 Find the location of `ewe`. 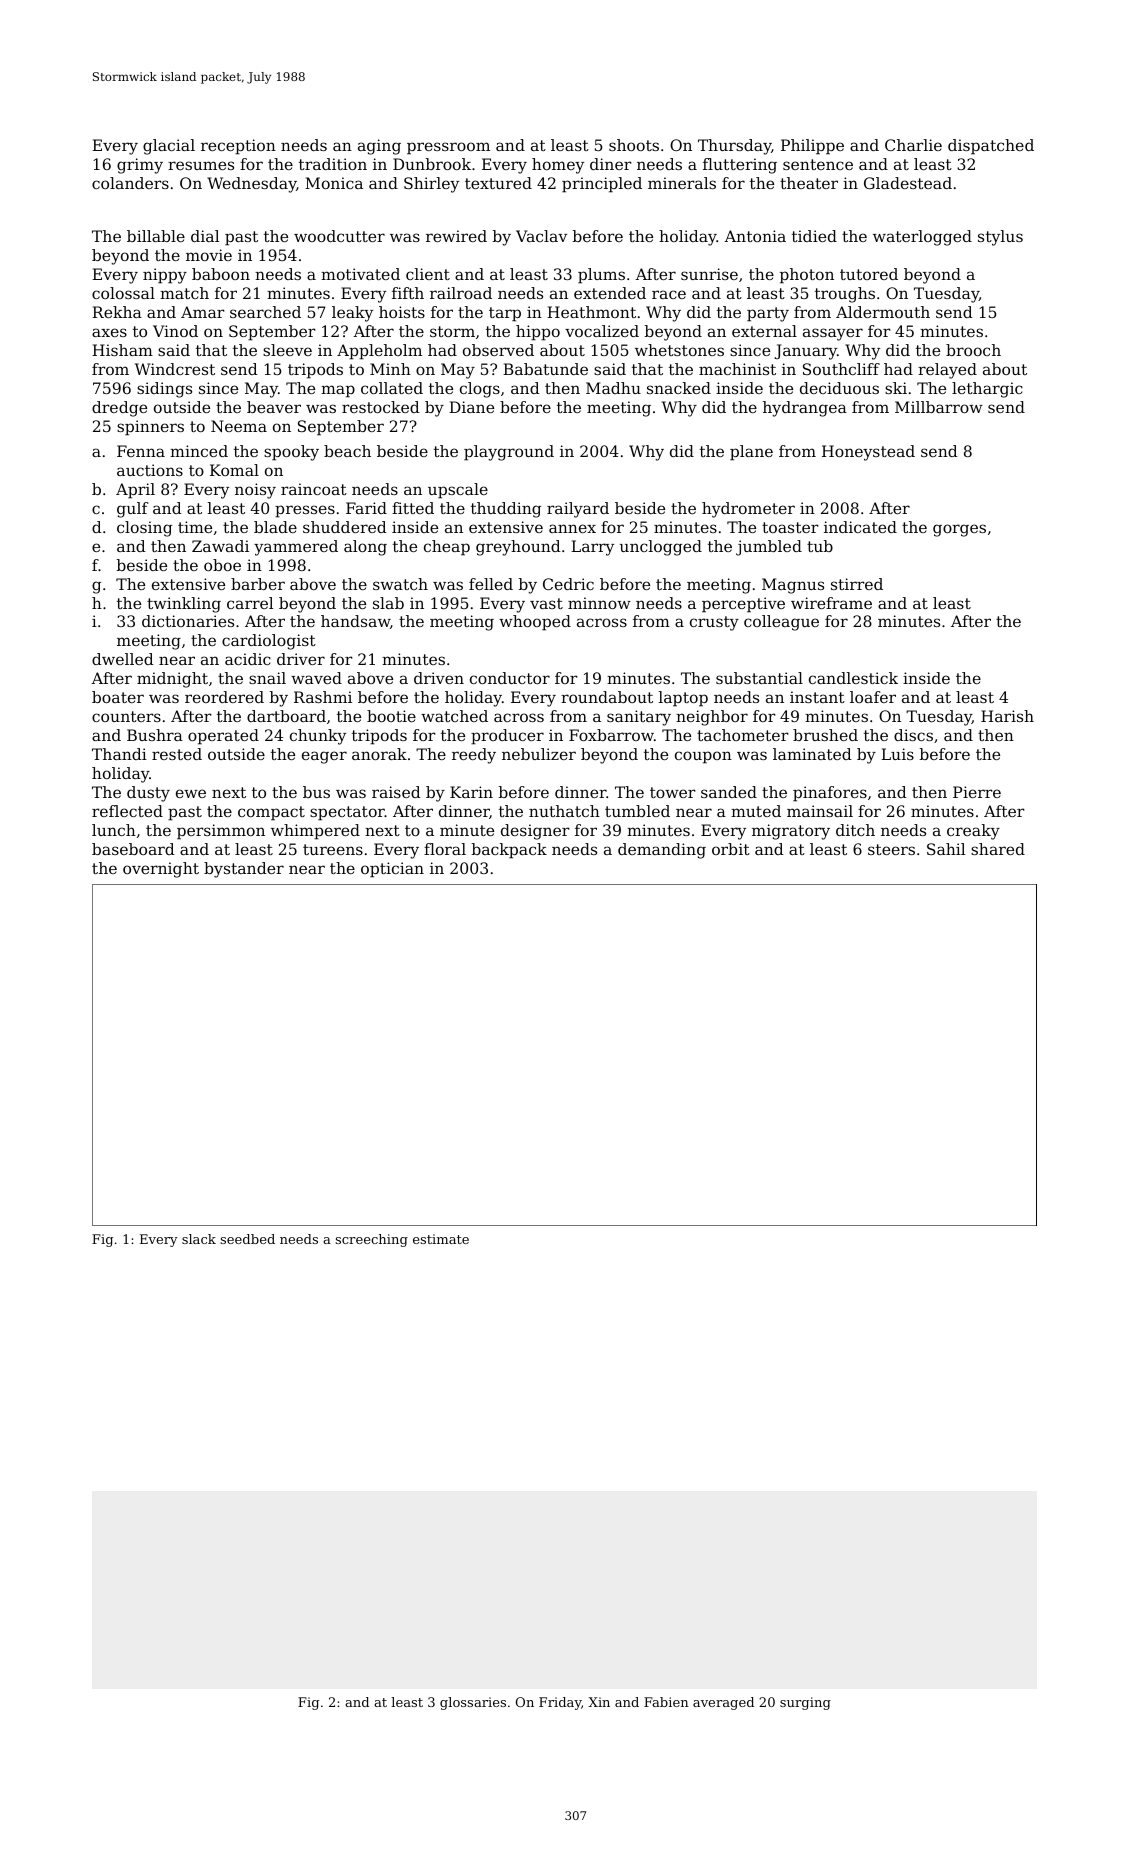

ewe is located at coordinates (191, 793).
